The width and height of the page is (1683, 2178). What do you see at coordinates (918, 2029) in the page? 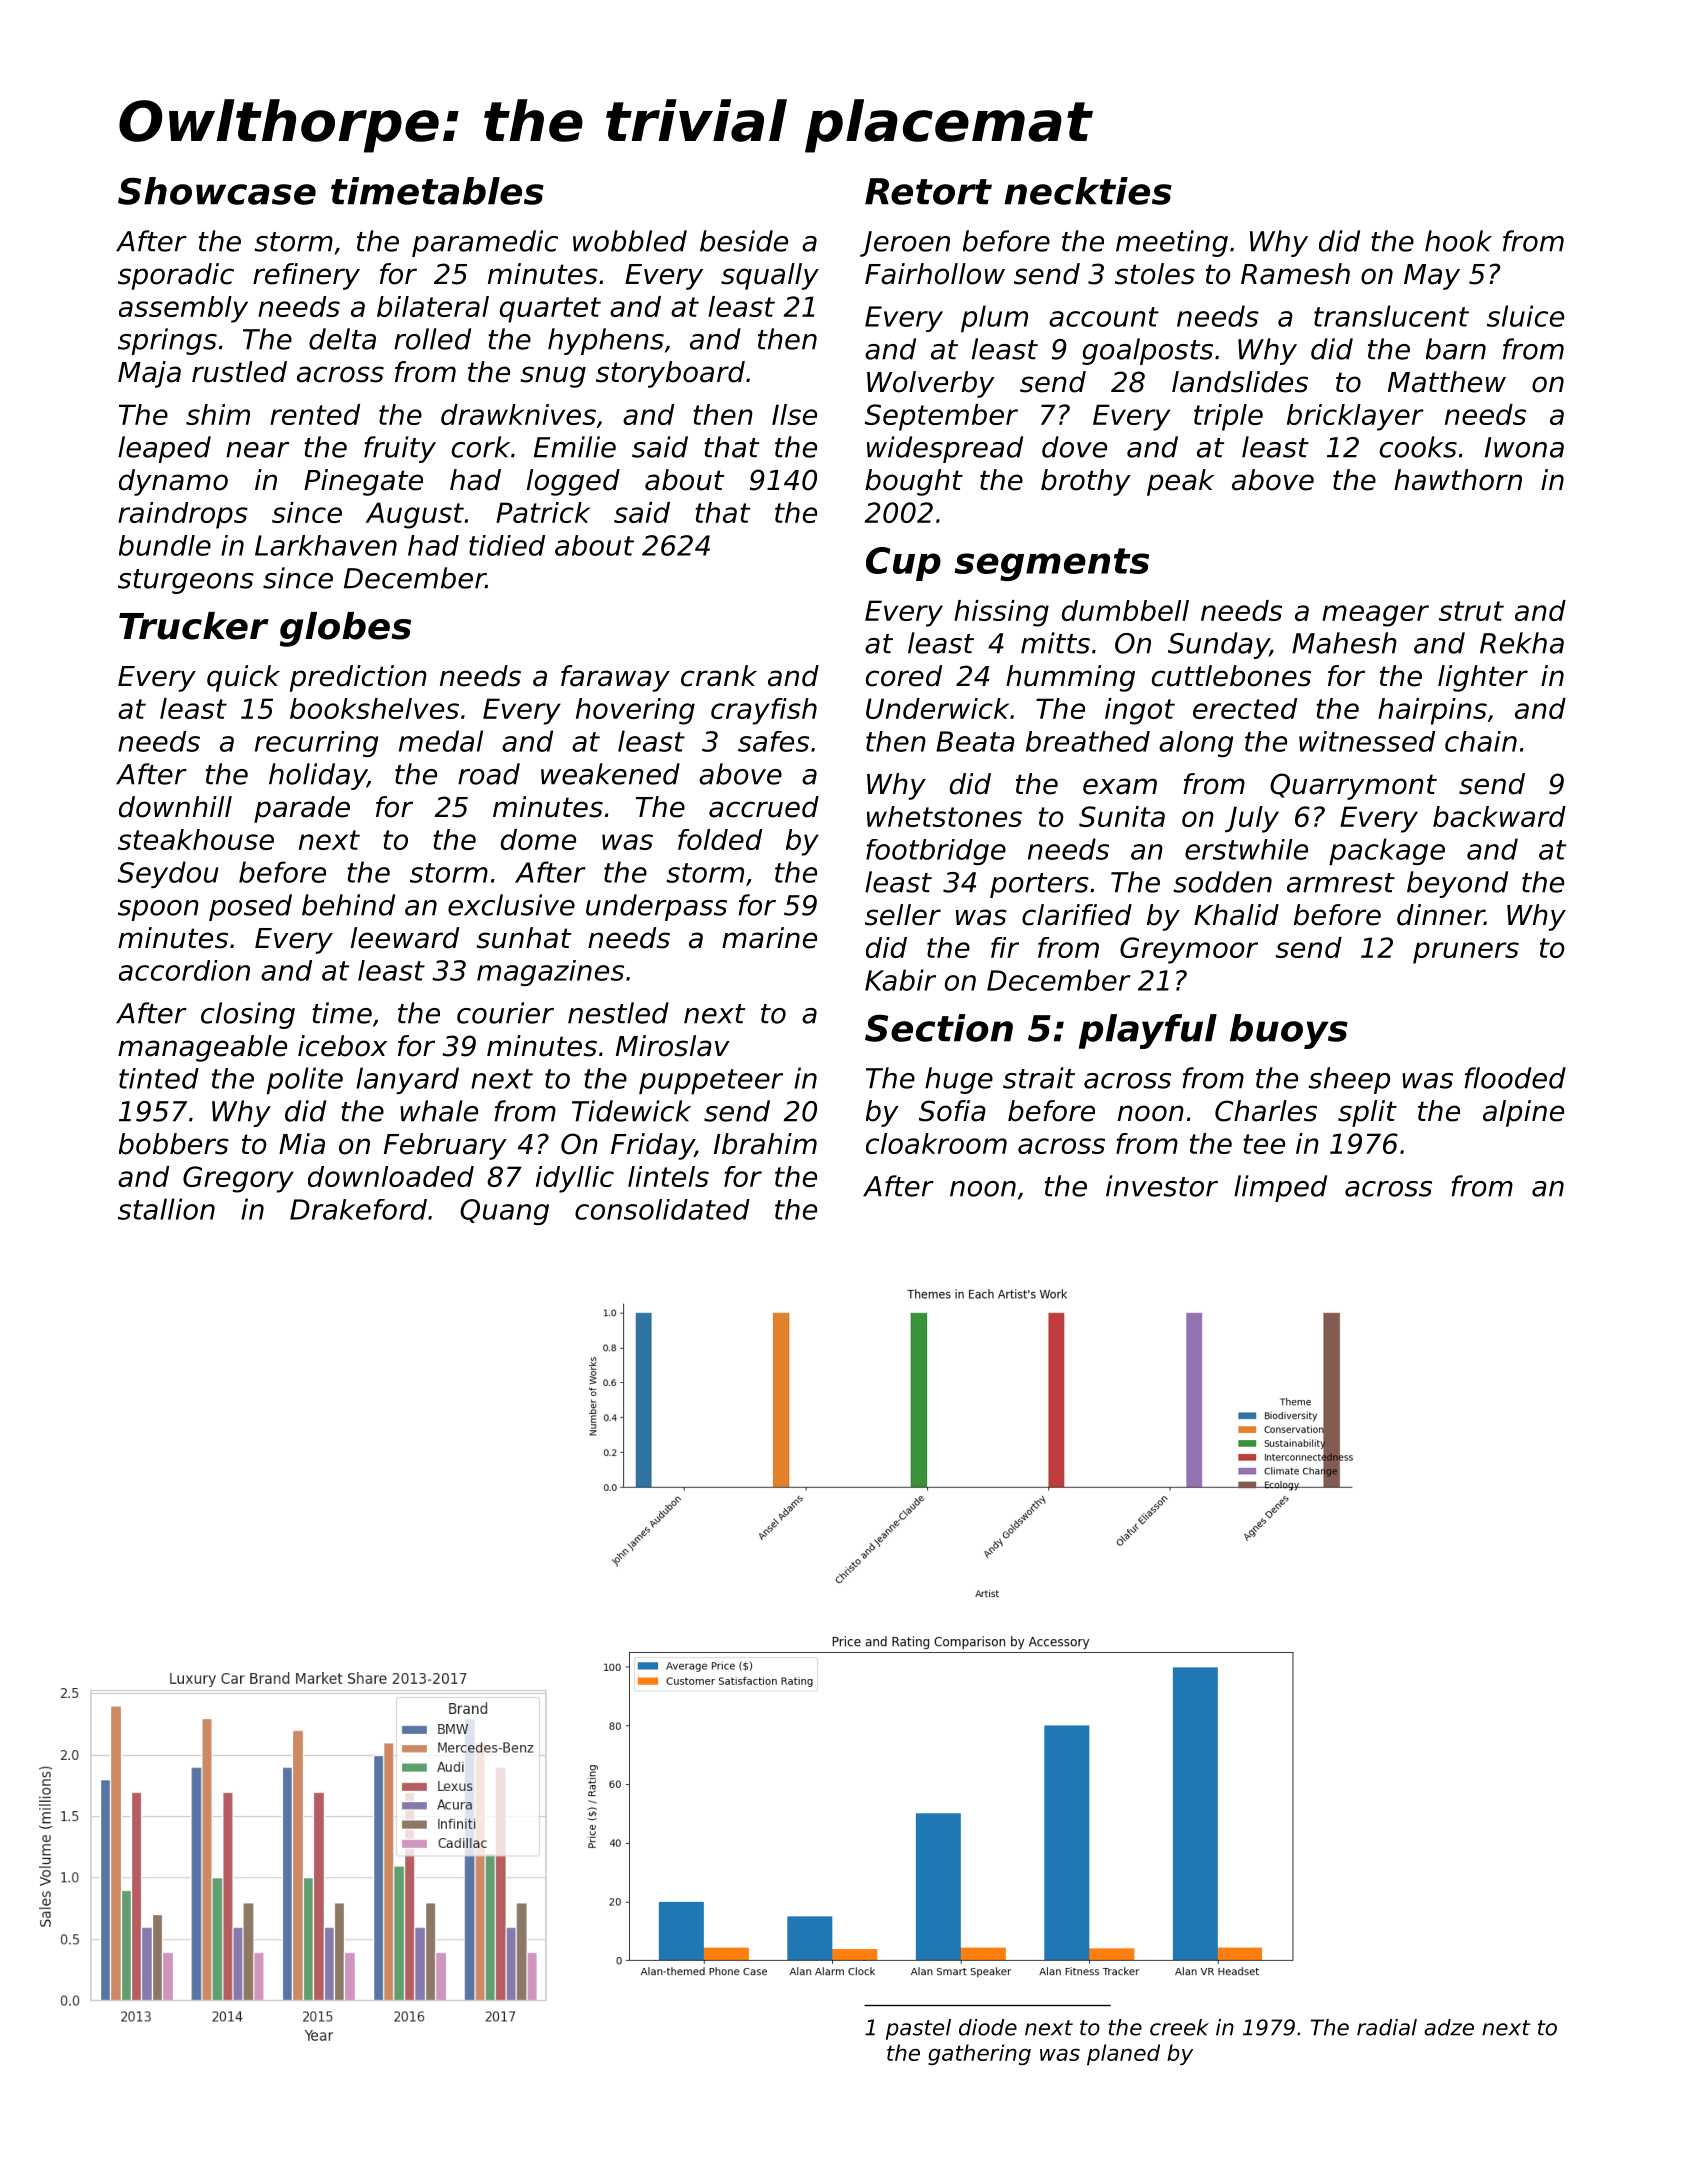
I see `pastel` at bounding box center [918, 2029].
